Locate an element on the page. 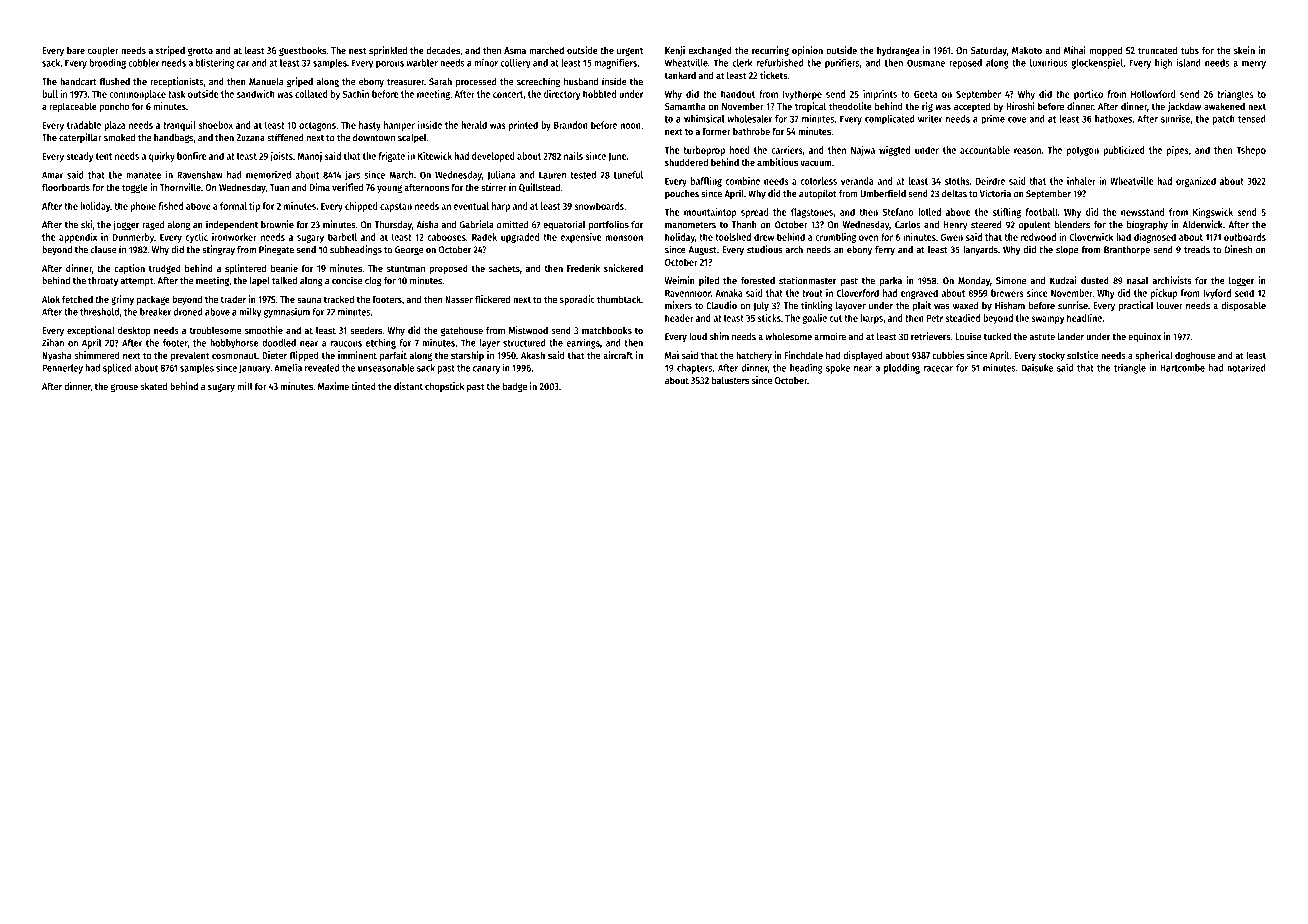 This page has width=1308, height=924. bare is located at coordinates (76, 50).
